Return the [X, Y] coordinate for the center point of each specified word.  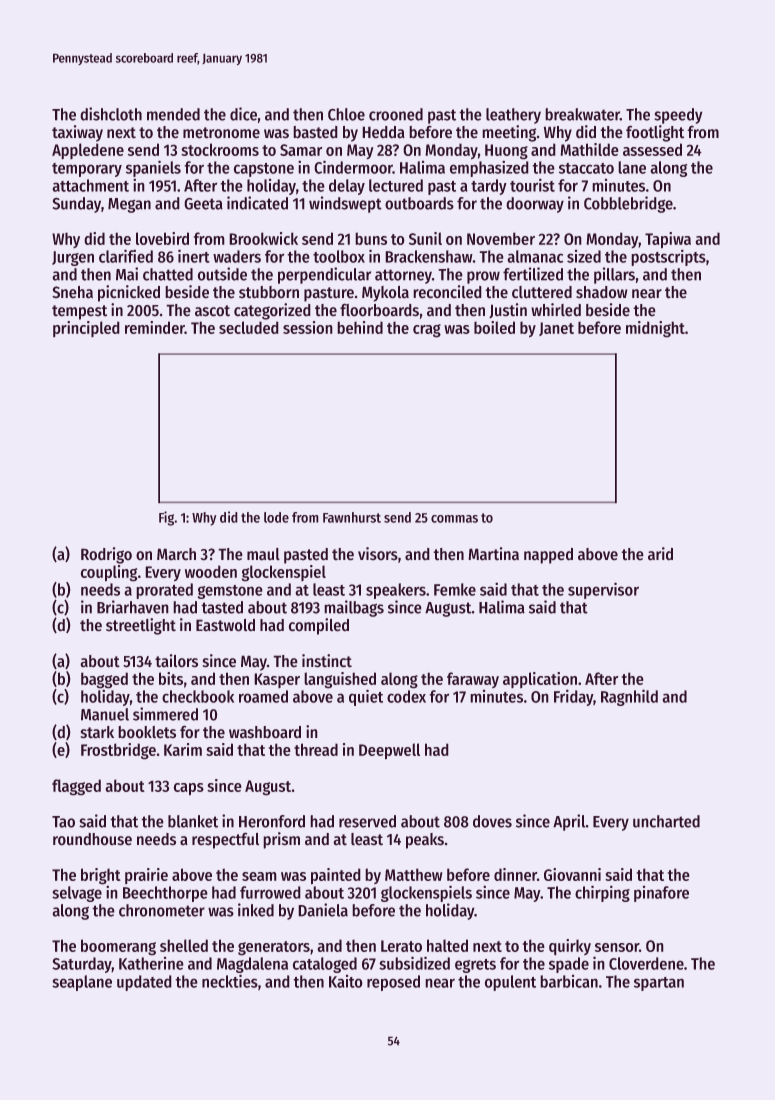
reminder [155, 327]
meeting [509, 133]
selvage [77, 894]
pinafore [661, 894]
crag [427, 330]
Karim [183, 749]
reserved [367, 821]
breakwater [583, 114]
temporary [87, 170]
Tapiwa [668, 240]
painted [335, 876]
